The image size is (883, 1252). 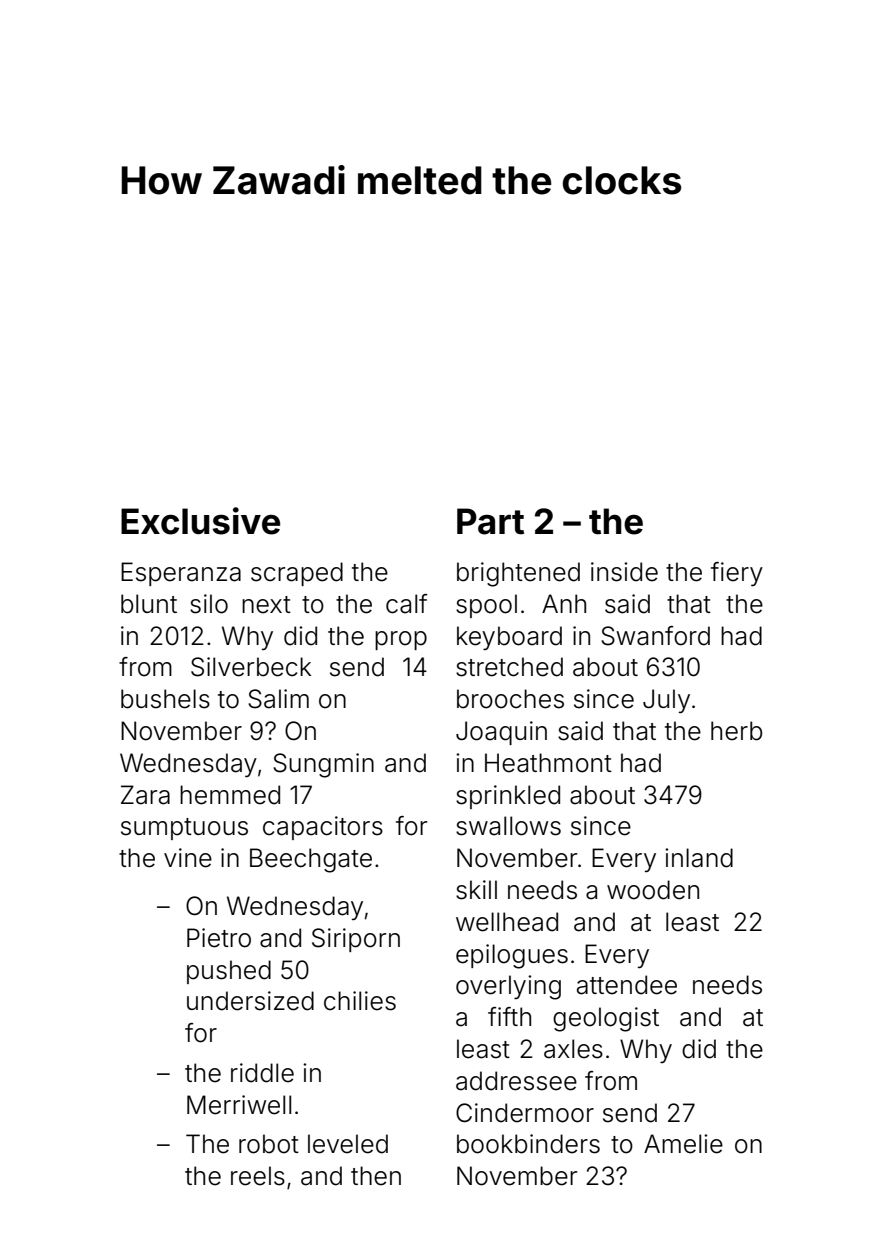 What do you see at coordinates (490, 521) in the document?
I see `Part` at bounding box center [490, 521].
